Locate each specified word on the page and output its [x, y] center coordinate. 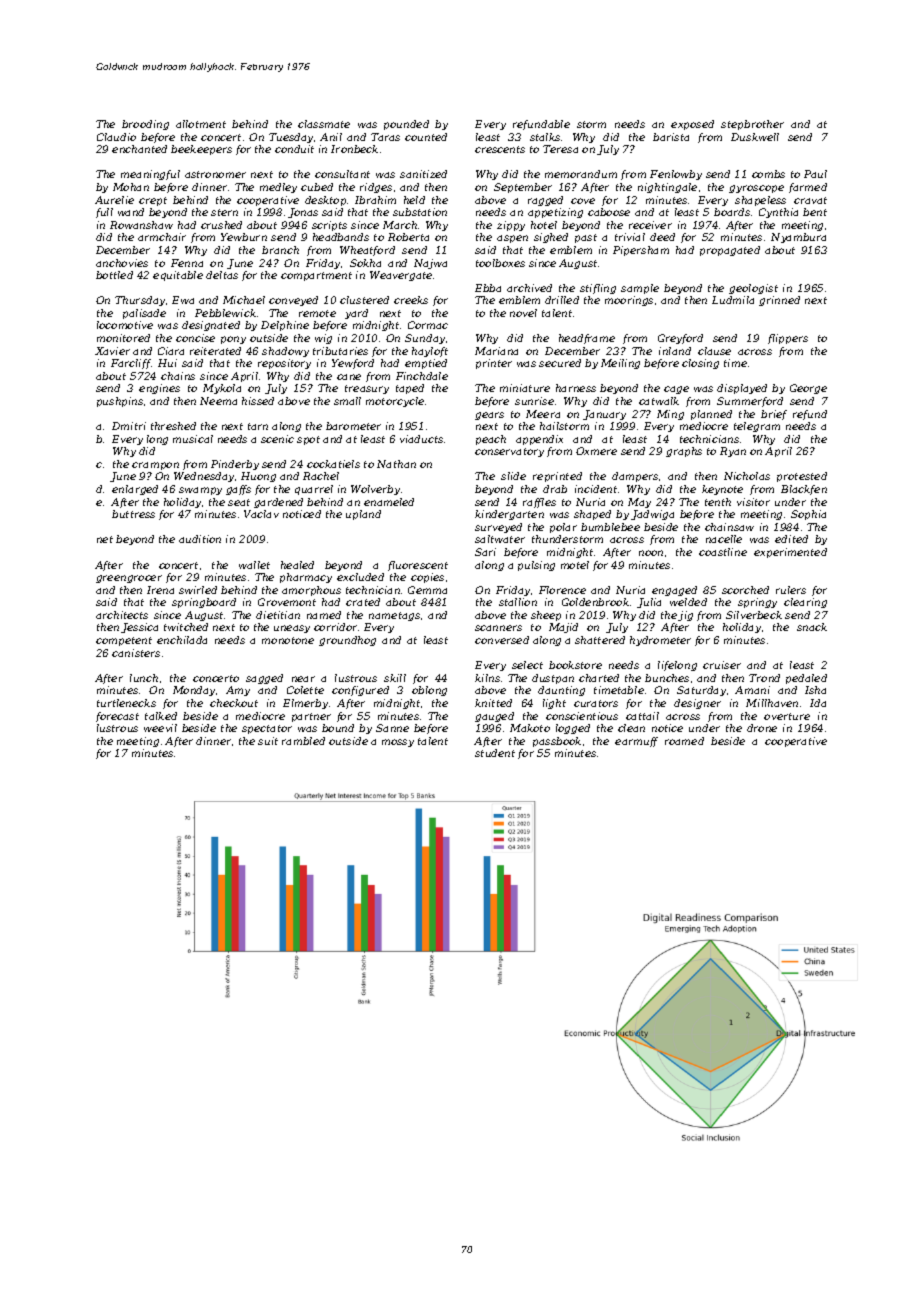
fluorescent [418, 566]
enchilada [182, 640]
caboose [609, 212]
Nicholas [747, 476]
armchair [162, 237]
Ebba [488, 288]
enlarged [135, 490]
